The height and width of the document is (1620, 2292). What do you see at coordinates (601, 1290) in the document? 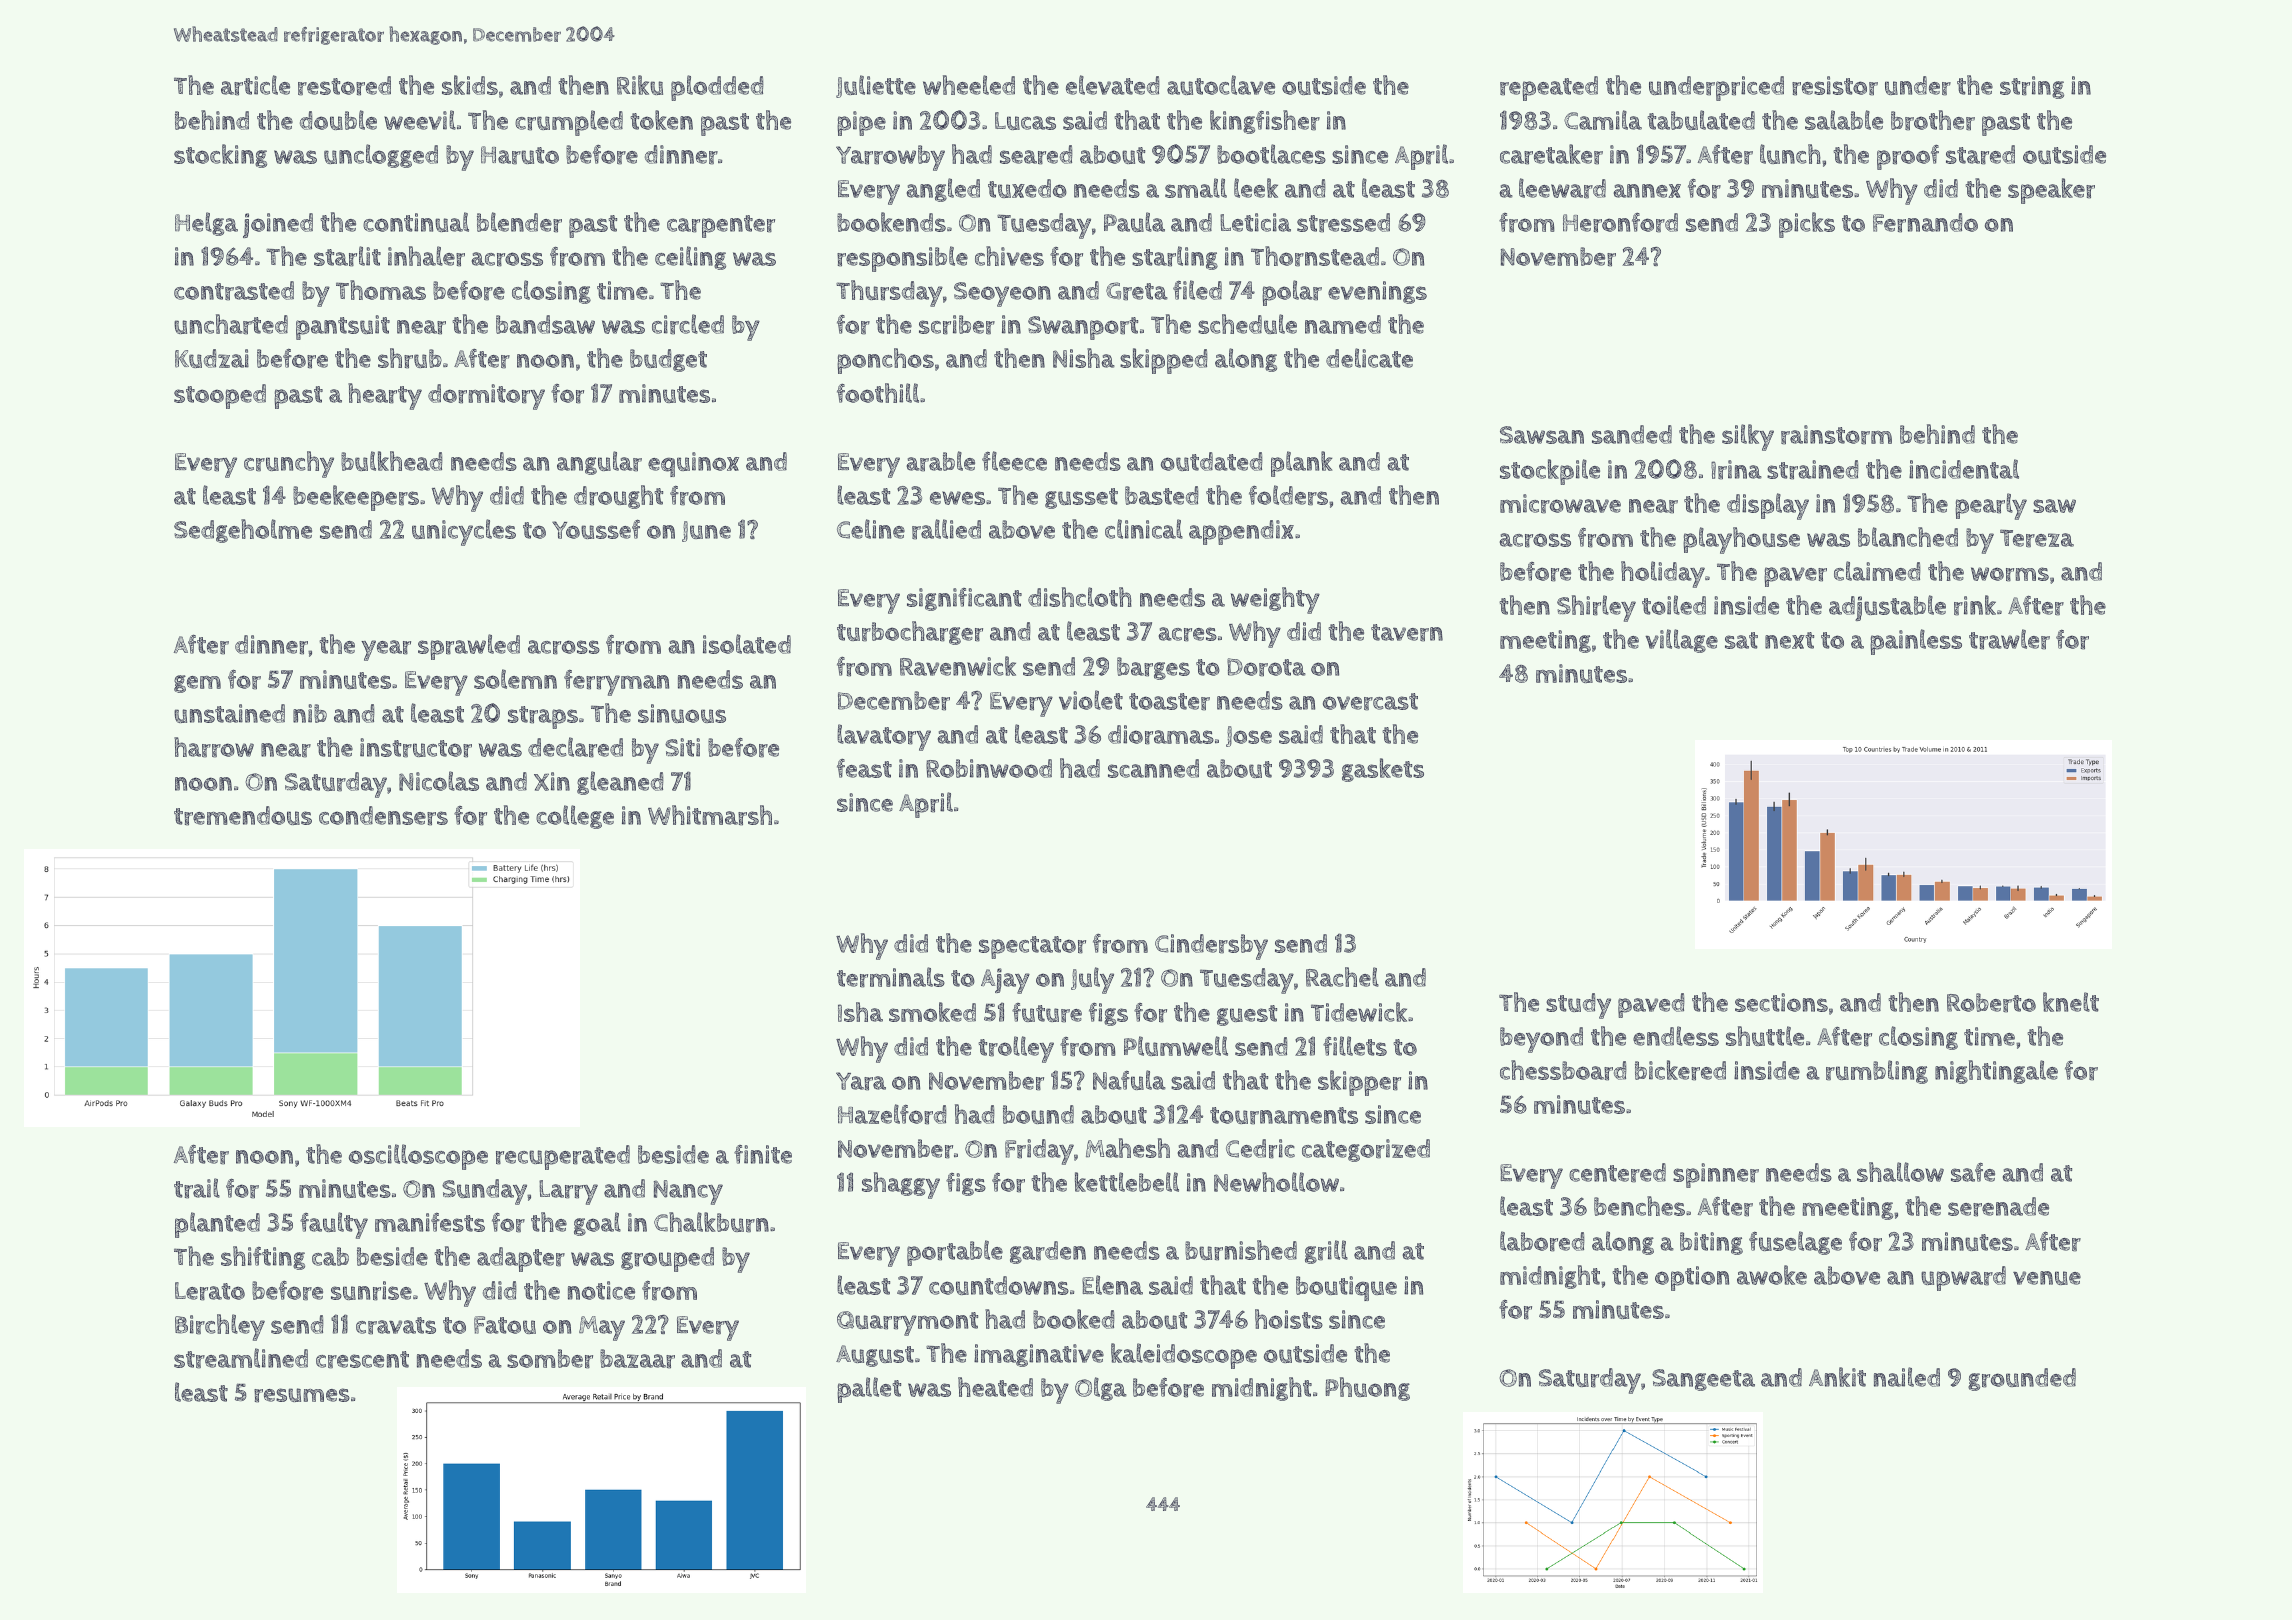
I see `notice` at bounding box center [601, 1290].
